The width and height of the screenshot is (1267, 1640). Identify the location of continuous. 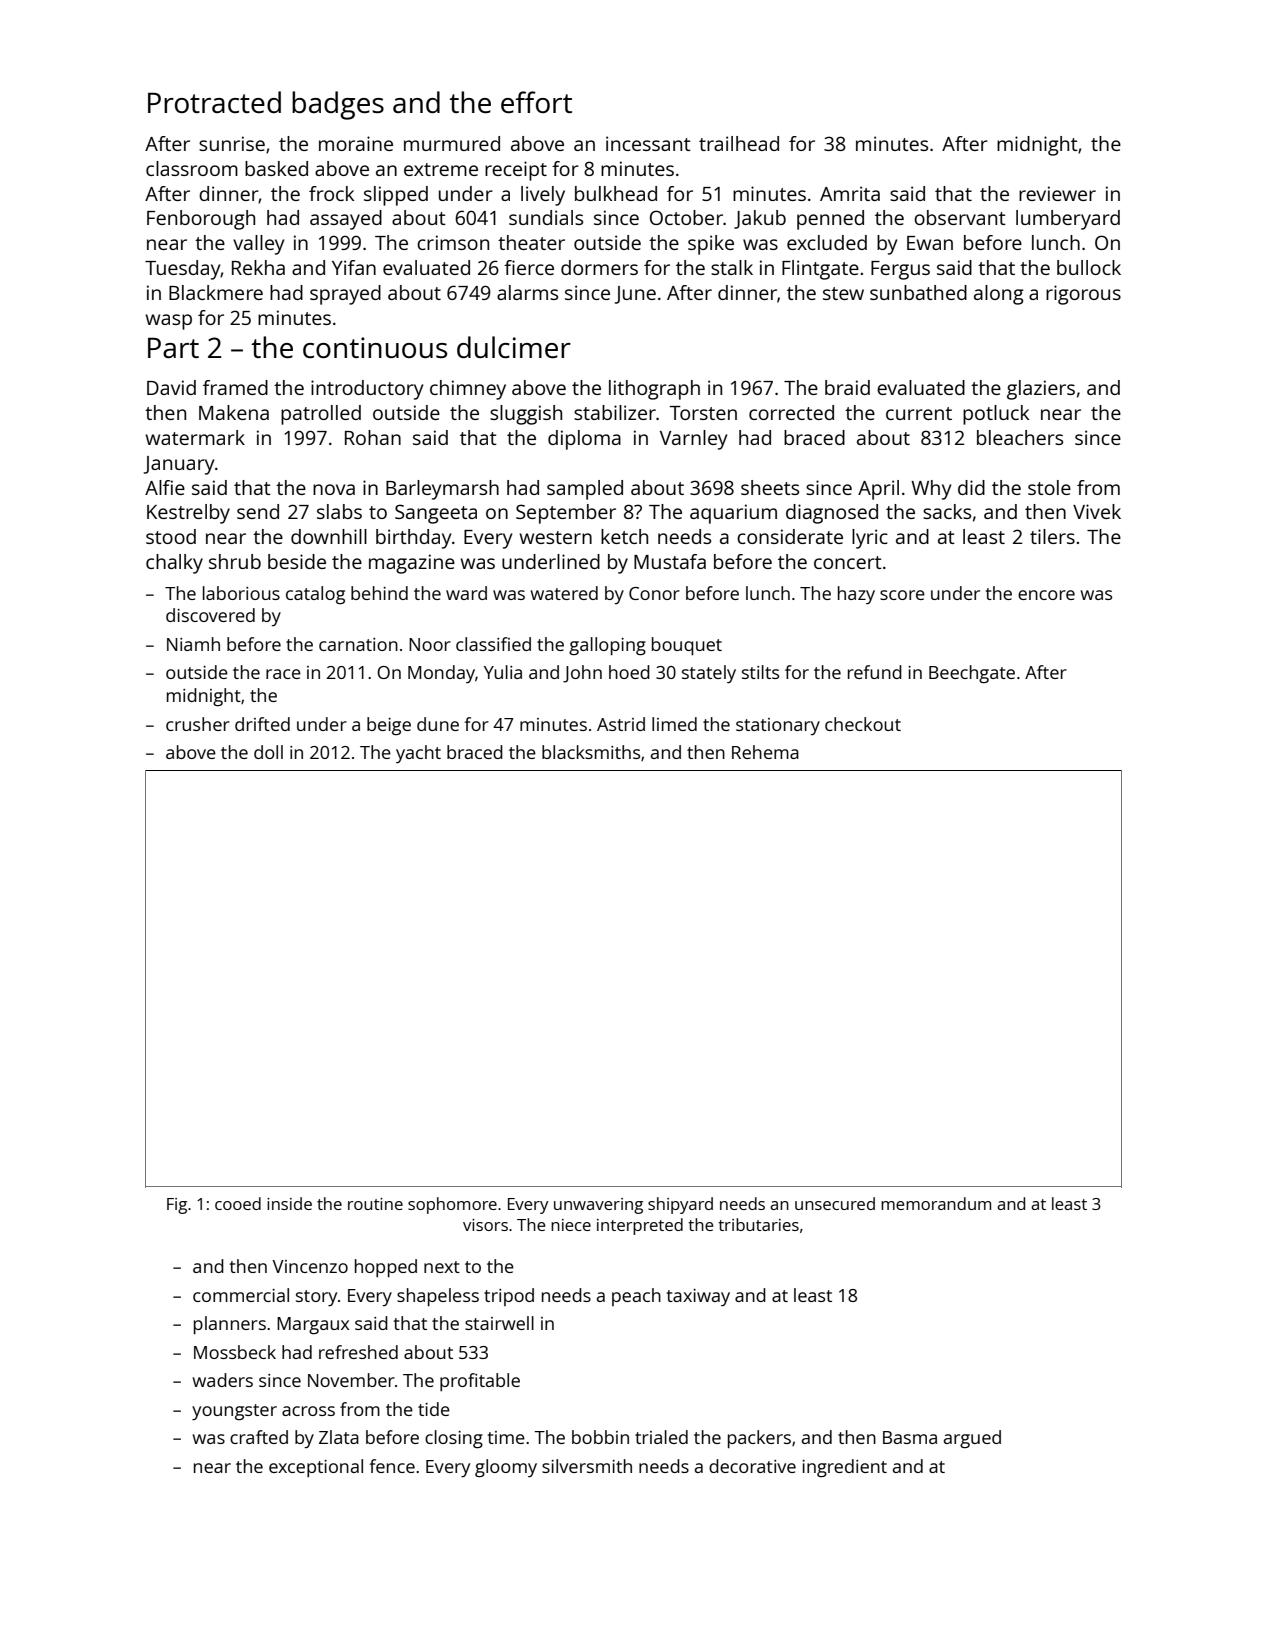
(375, 347).
